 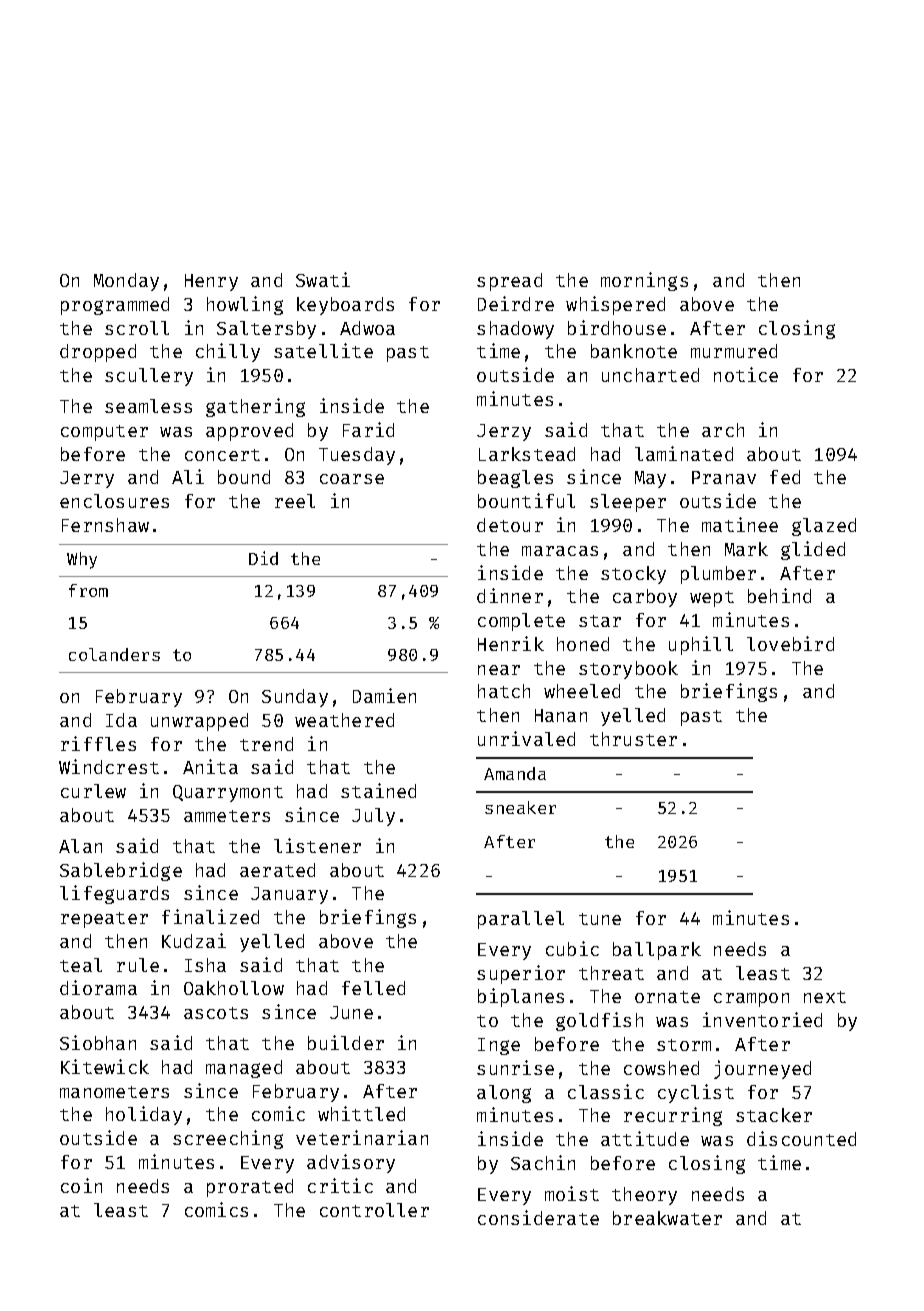 I want to click on scroll, so click(x=137, y=328).
